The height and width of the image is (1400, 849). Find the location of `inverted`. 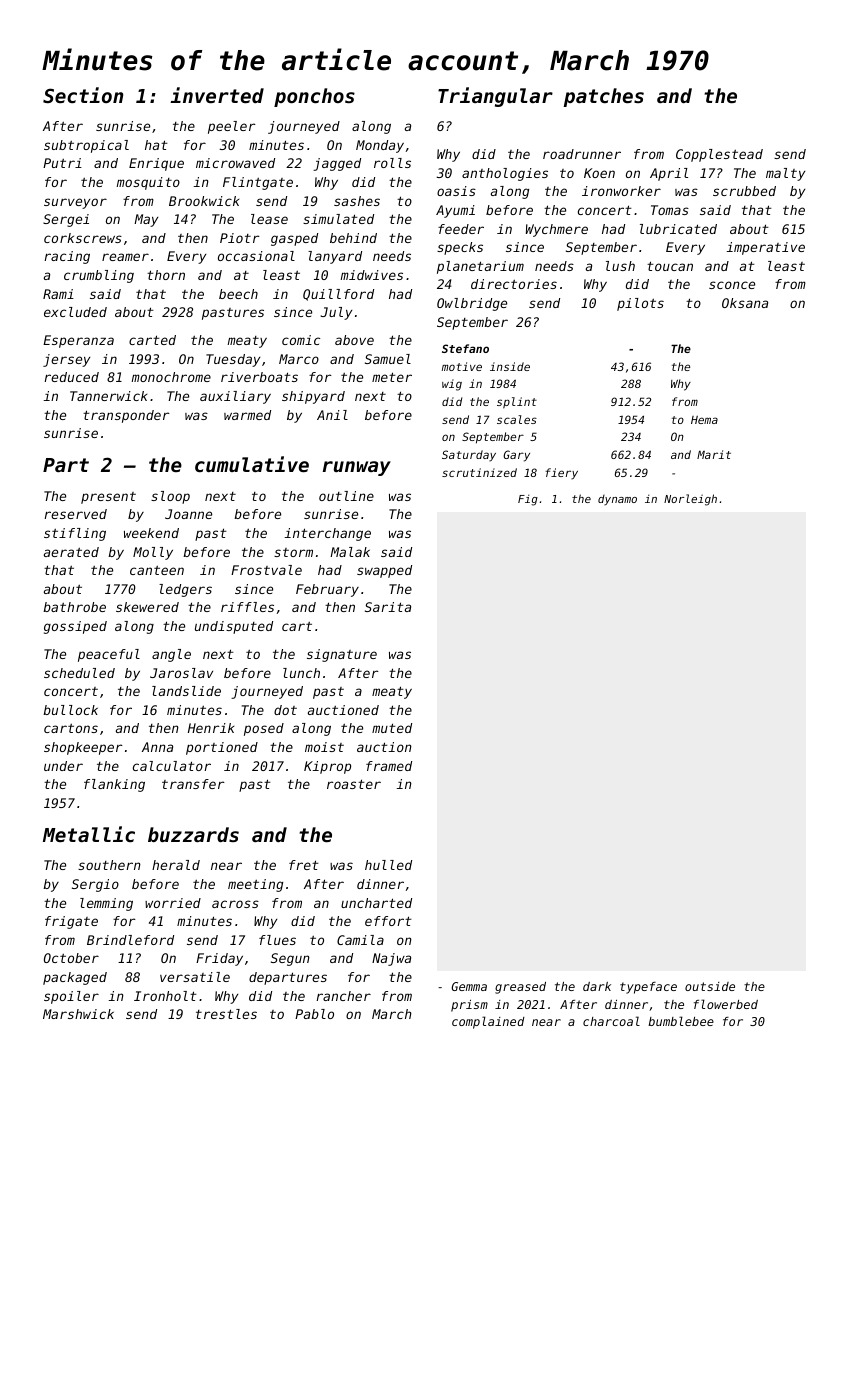

inverted is located at coordinates (217, 95).
